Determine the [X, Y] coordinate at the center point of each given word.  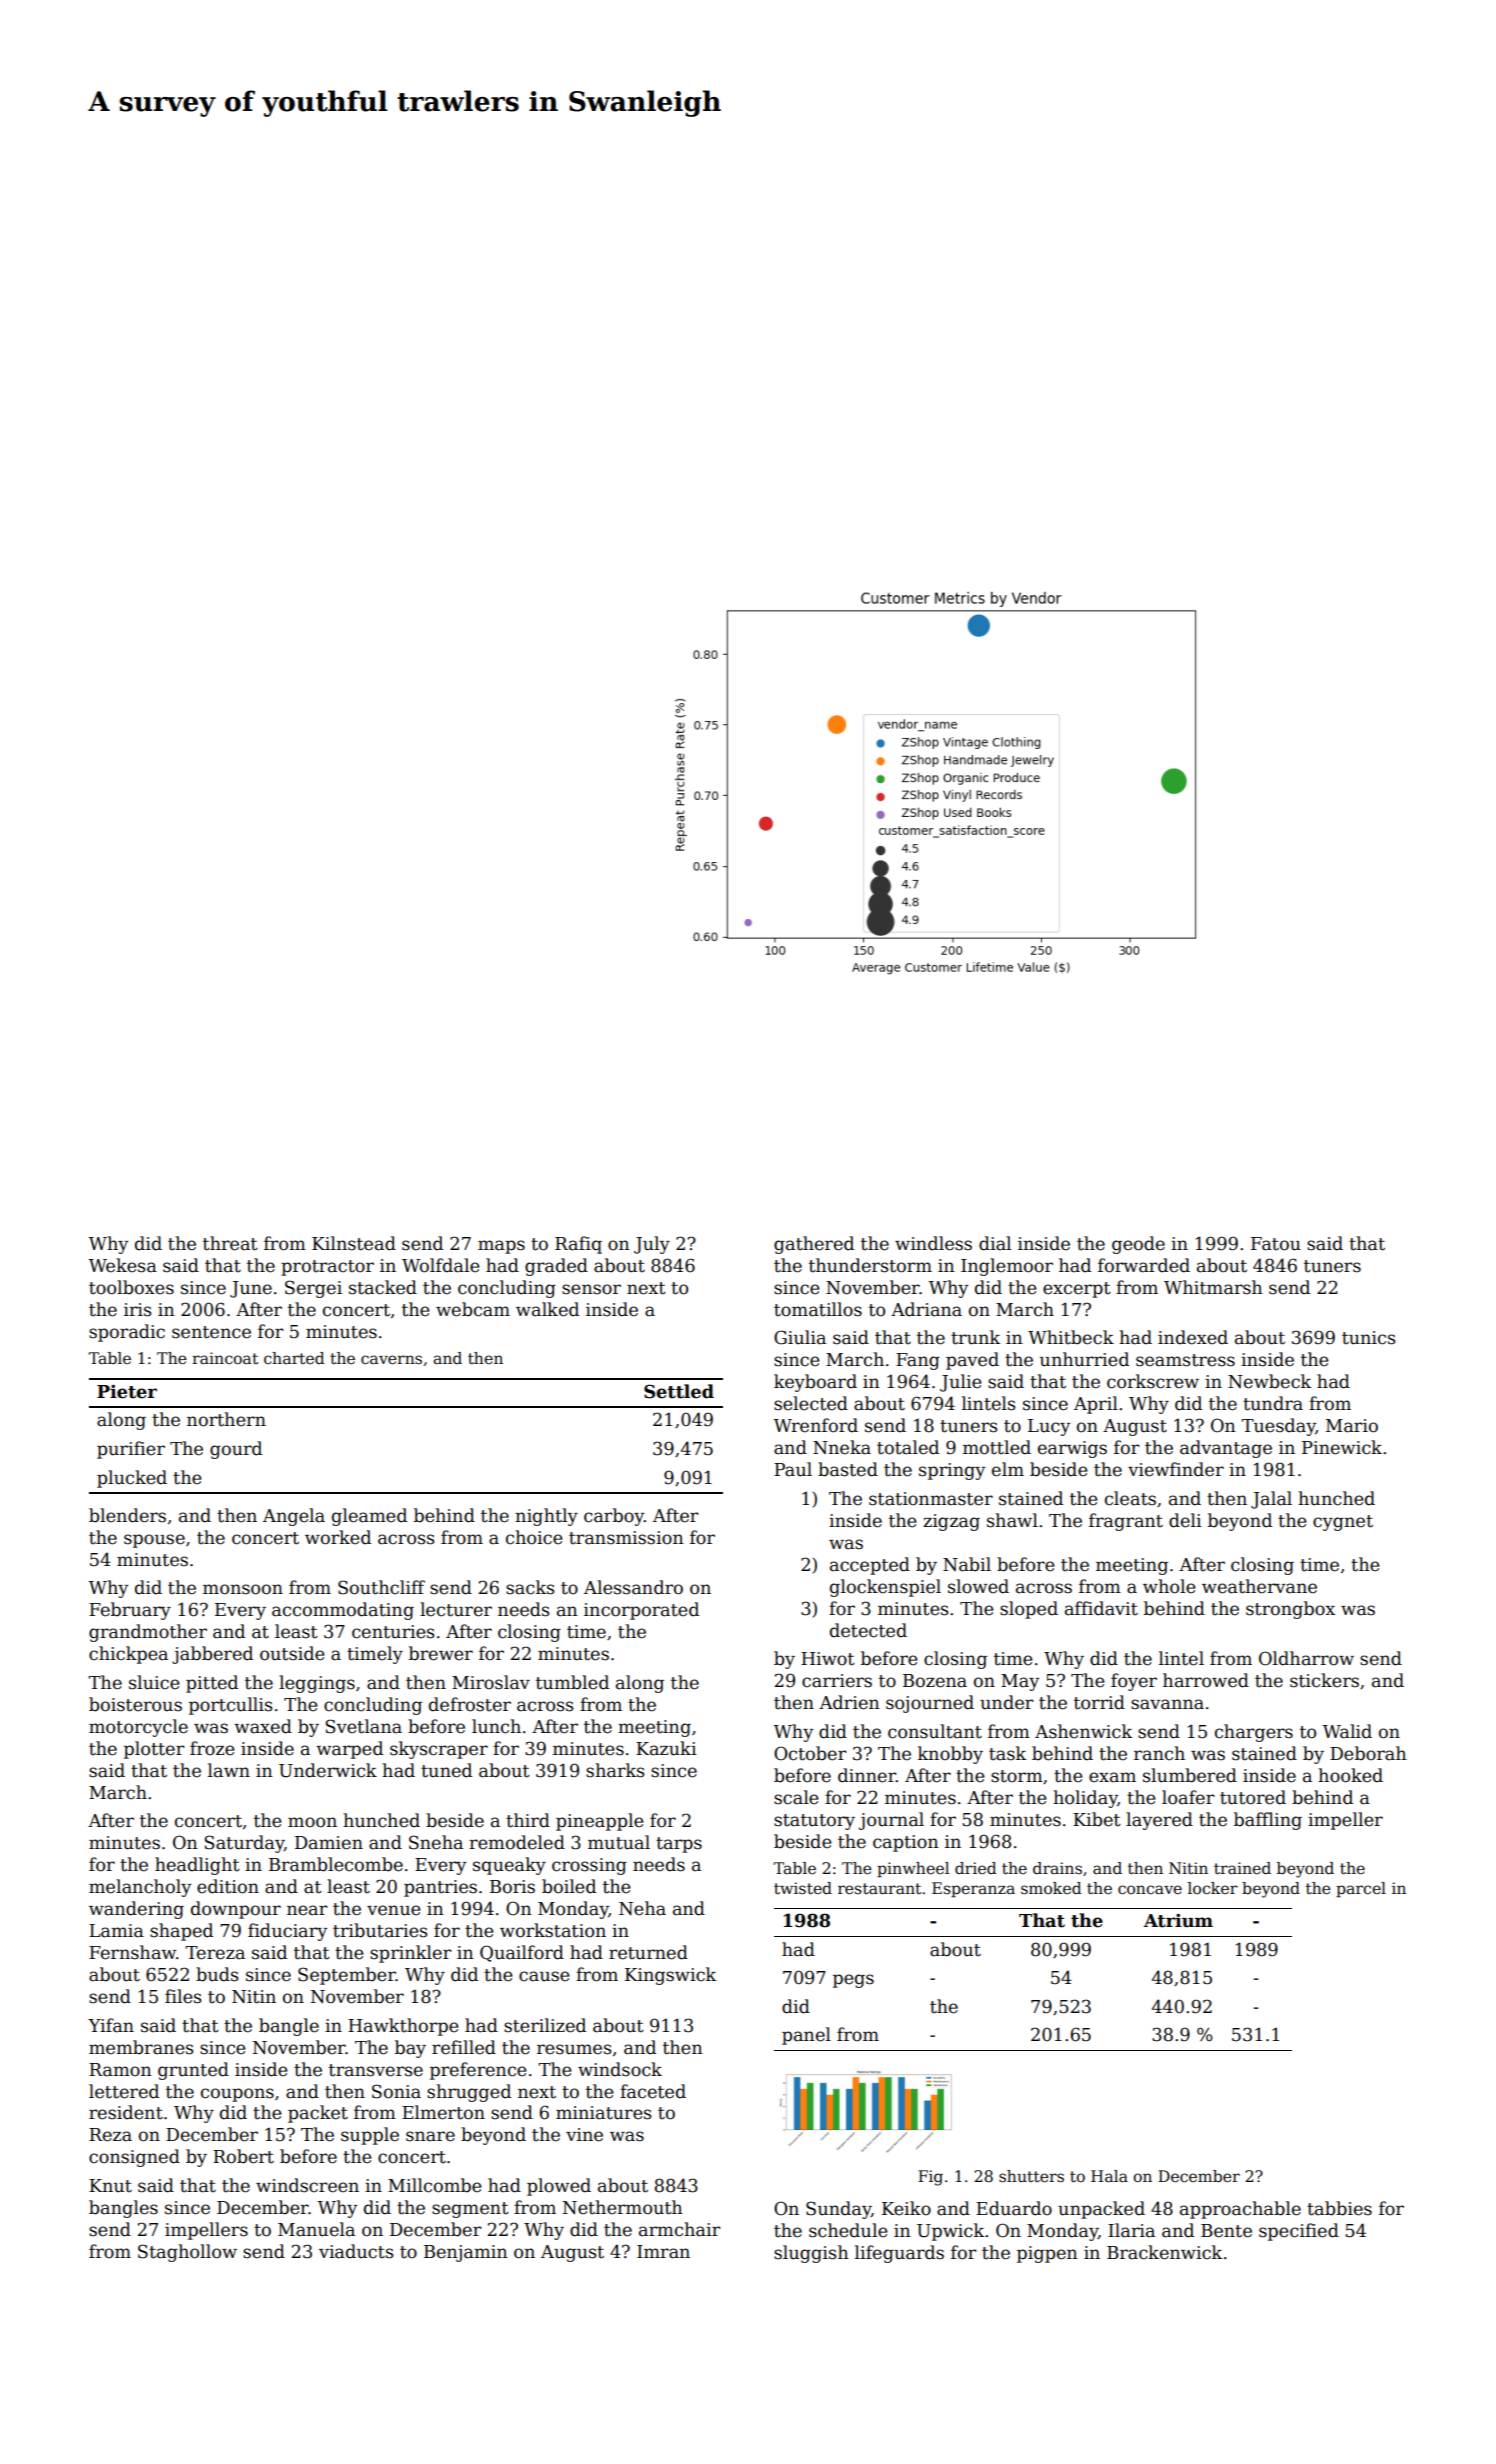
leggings [317, 1684]
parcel [1361, 1889]
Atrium [1178, 1921]
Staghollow [187, 2253]
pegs [853, 1981]
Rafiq [578, 1245]
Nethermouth [623, 2207]
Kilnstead [354, 1243]
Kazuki [666, 1748]
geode [1138, 1245]
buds [217, 1974]
